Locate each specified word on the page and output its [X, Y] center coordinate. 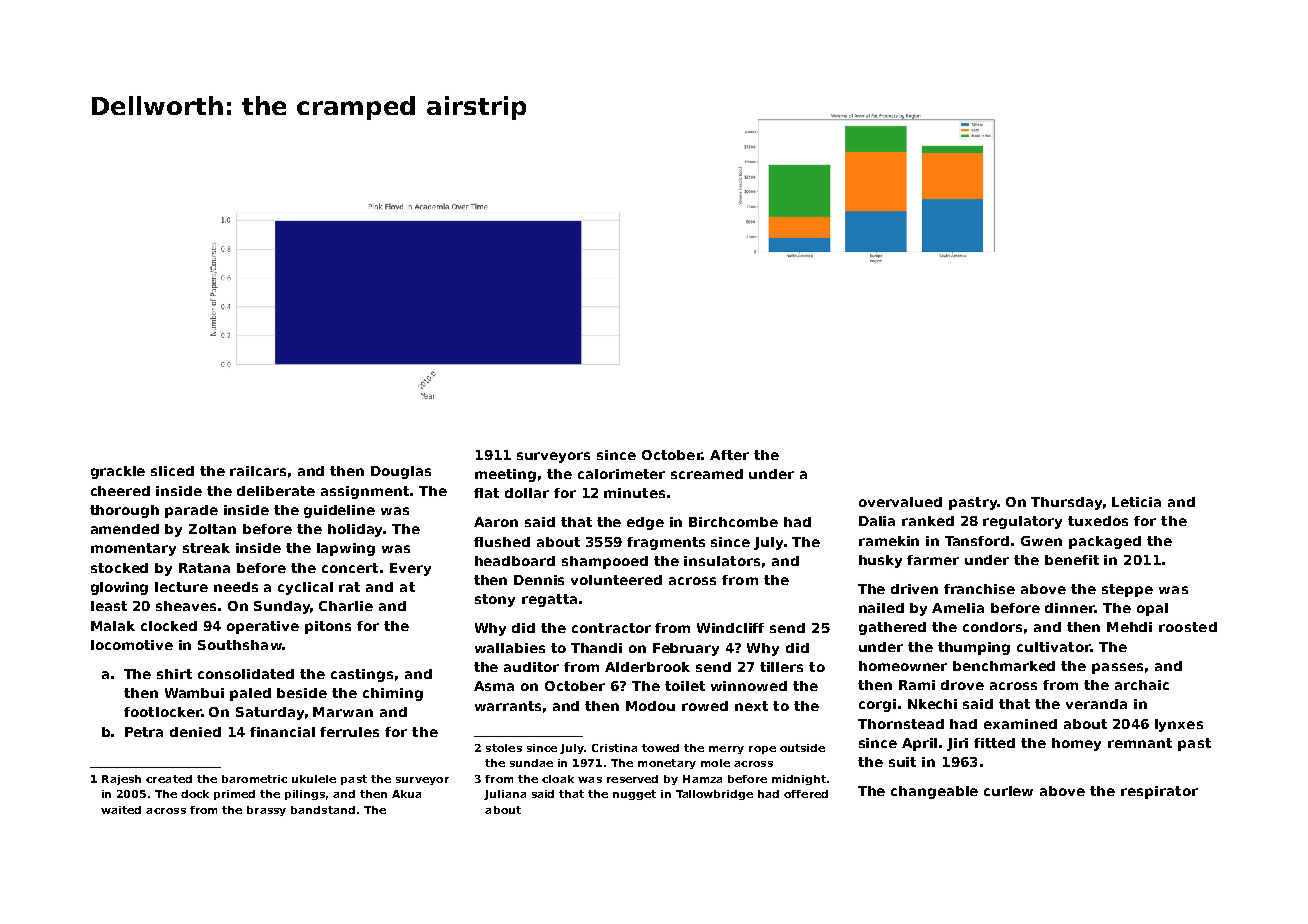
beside [302, 693]
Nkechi [932, 704]
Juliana [505, 795]
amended [125, 529]
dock [195, 794]
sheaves [187, 606]
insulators [722, 561]
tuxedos [1098, 521]
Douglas [401, 472]
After [729, 455]
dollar [527, 493]
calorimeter [621, 474]
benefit [1072, 560]
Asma [494, 686]
